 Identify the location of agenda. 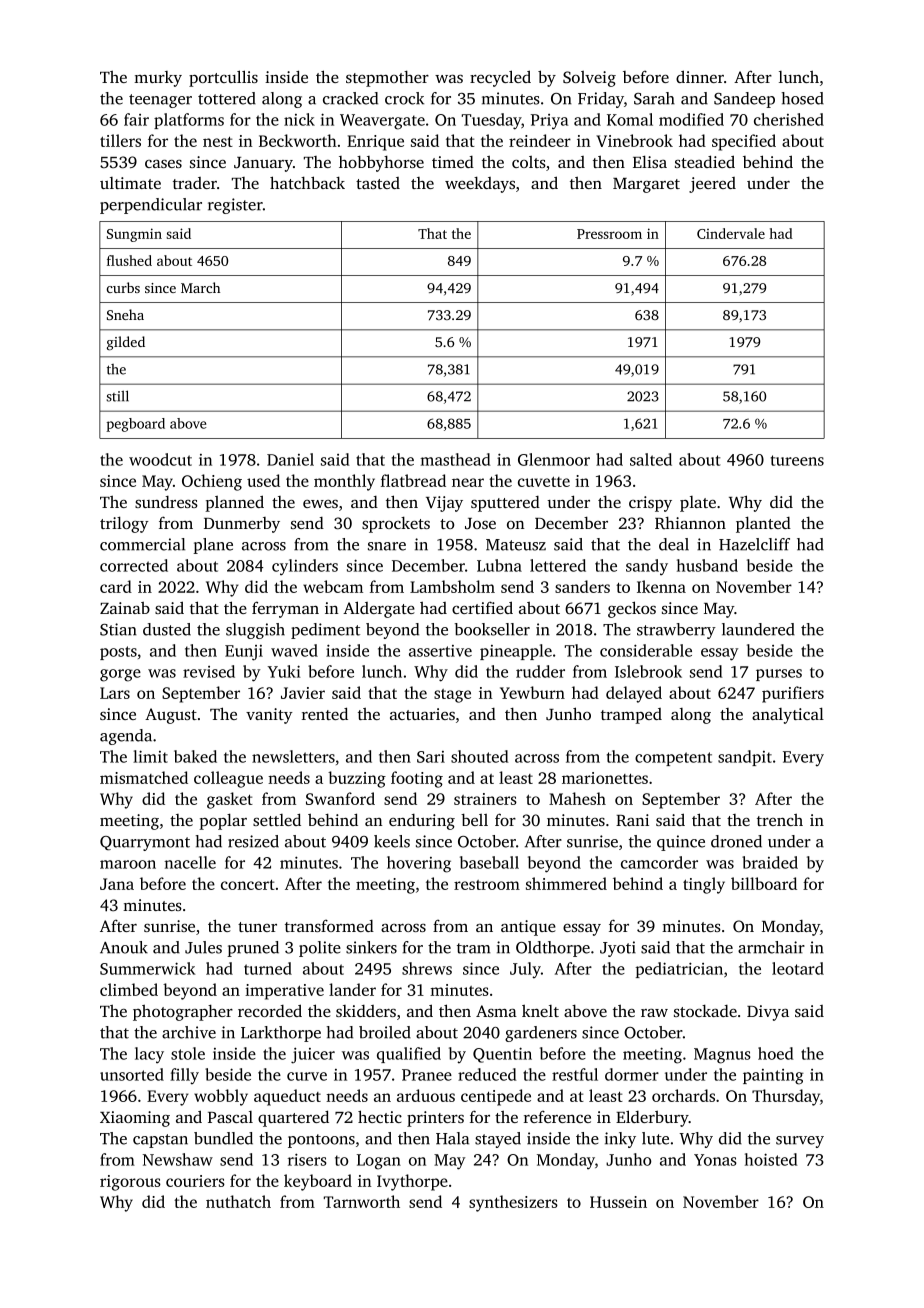
(126, 737).
